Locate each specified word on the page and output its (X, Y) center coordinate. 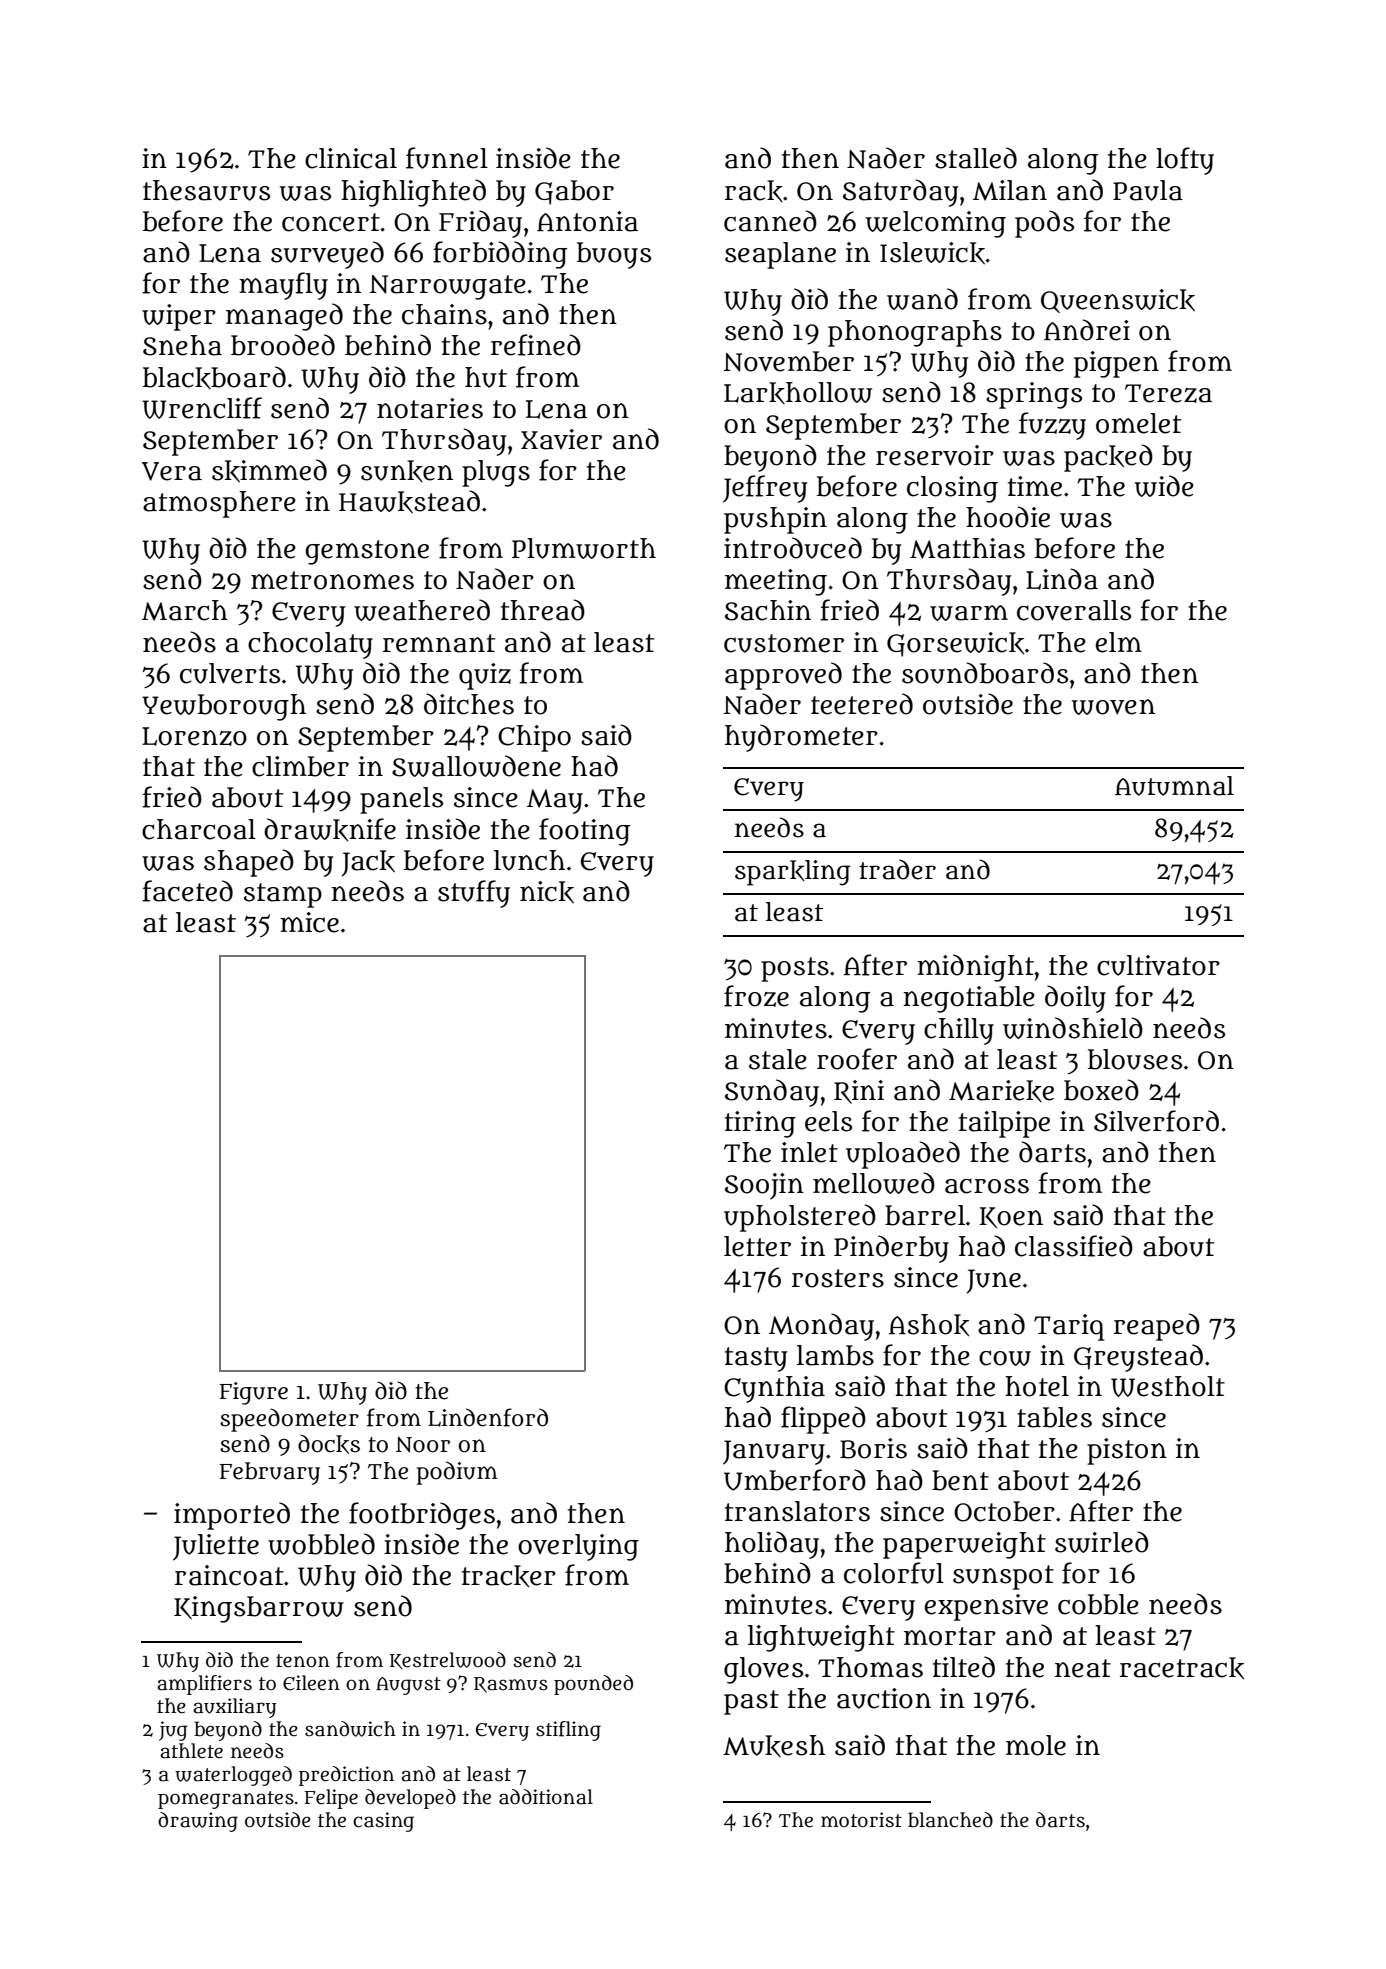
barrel (925, 1215)
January (774, 1452)
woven (1113, 707)
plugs (496, 473)
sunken (407, 471)
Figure (254, 1393)
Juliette (216, 1547)
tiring (760, 1124)
